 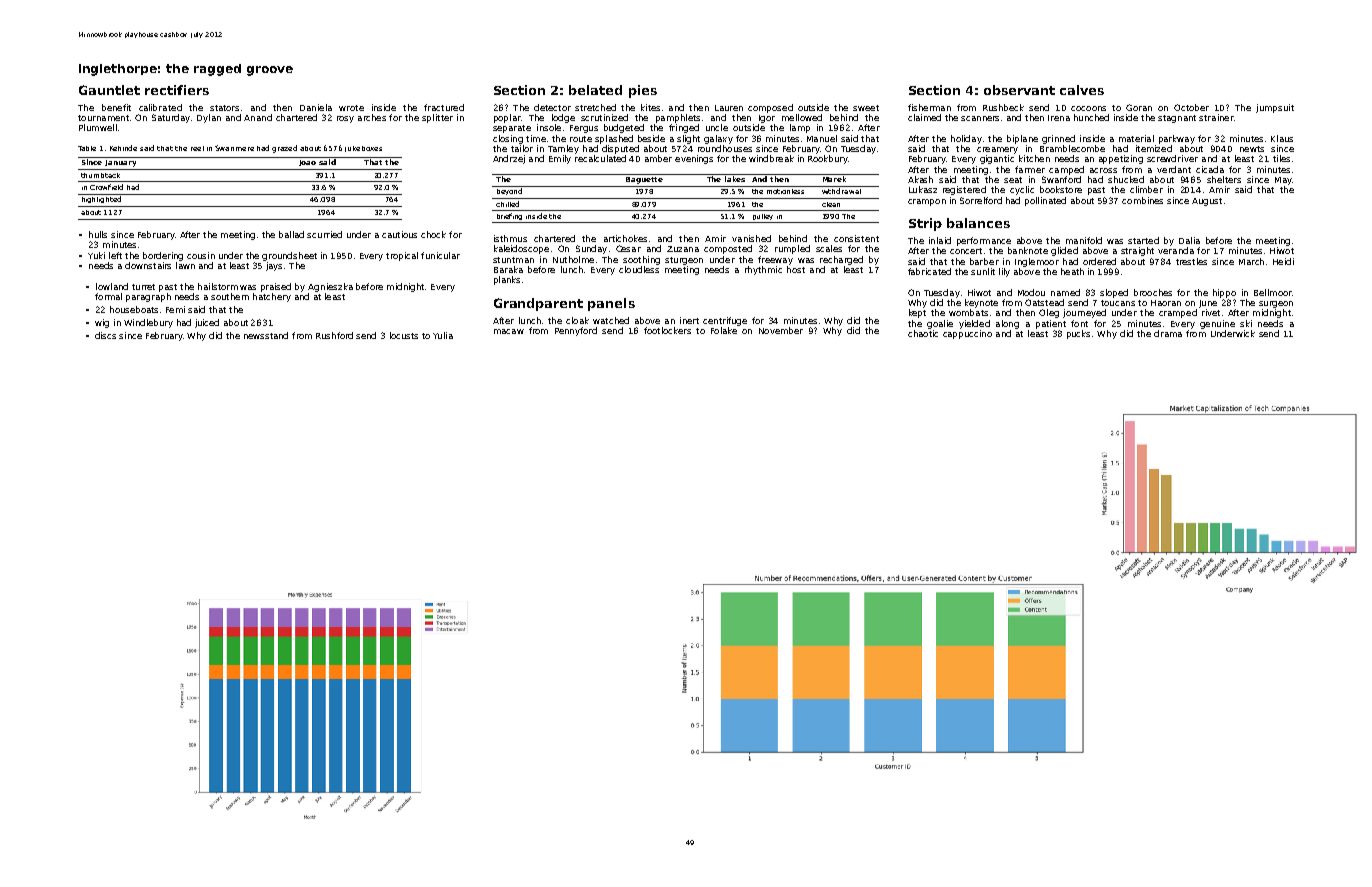 I want to click on calves, so click(x=1082, y=90).
